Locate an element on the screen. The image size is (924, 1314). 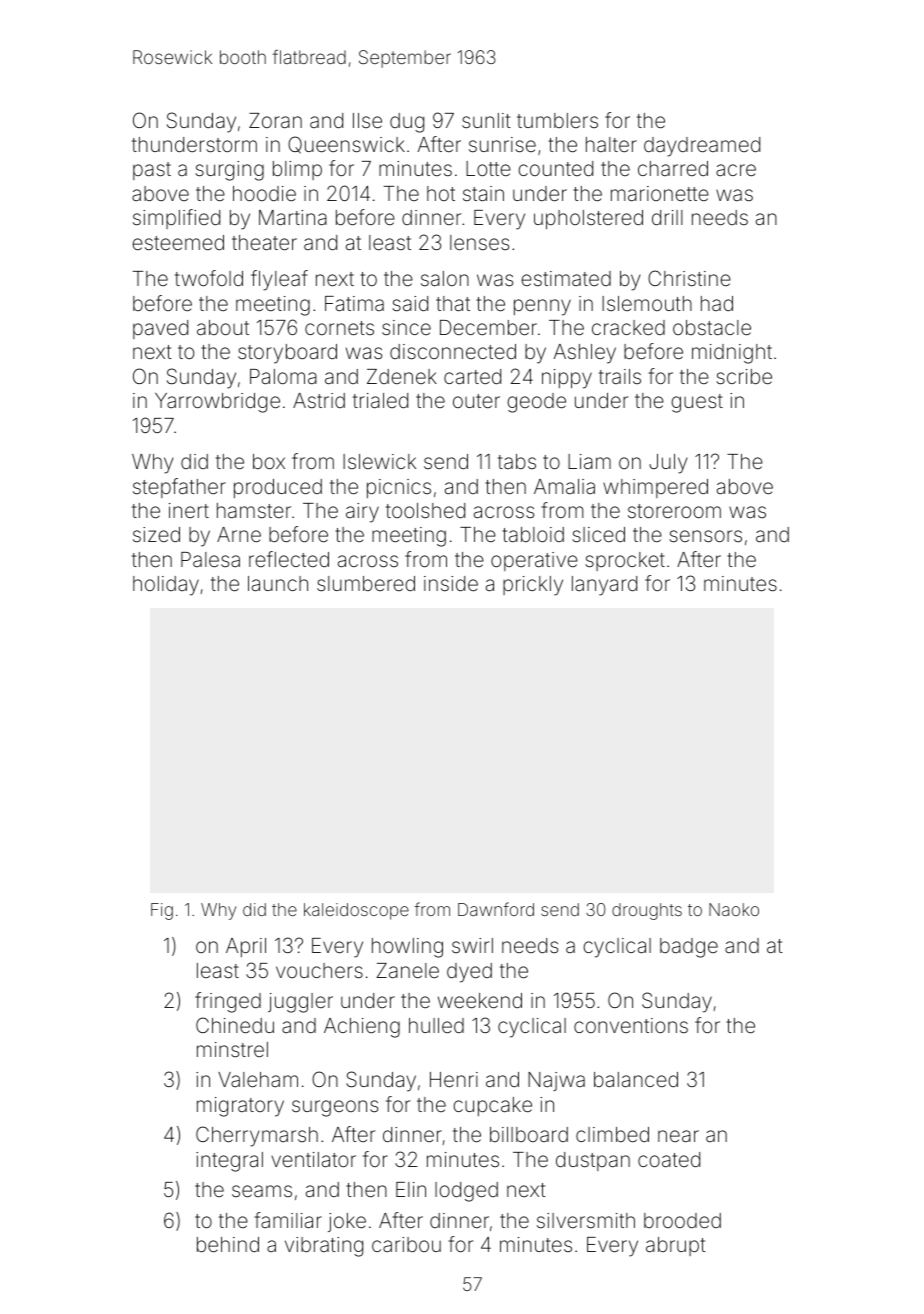
April is located at coordinates (246, 947).
